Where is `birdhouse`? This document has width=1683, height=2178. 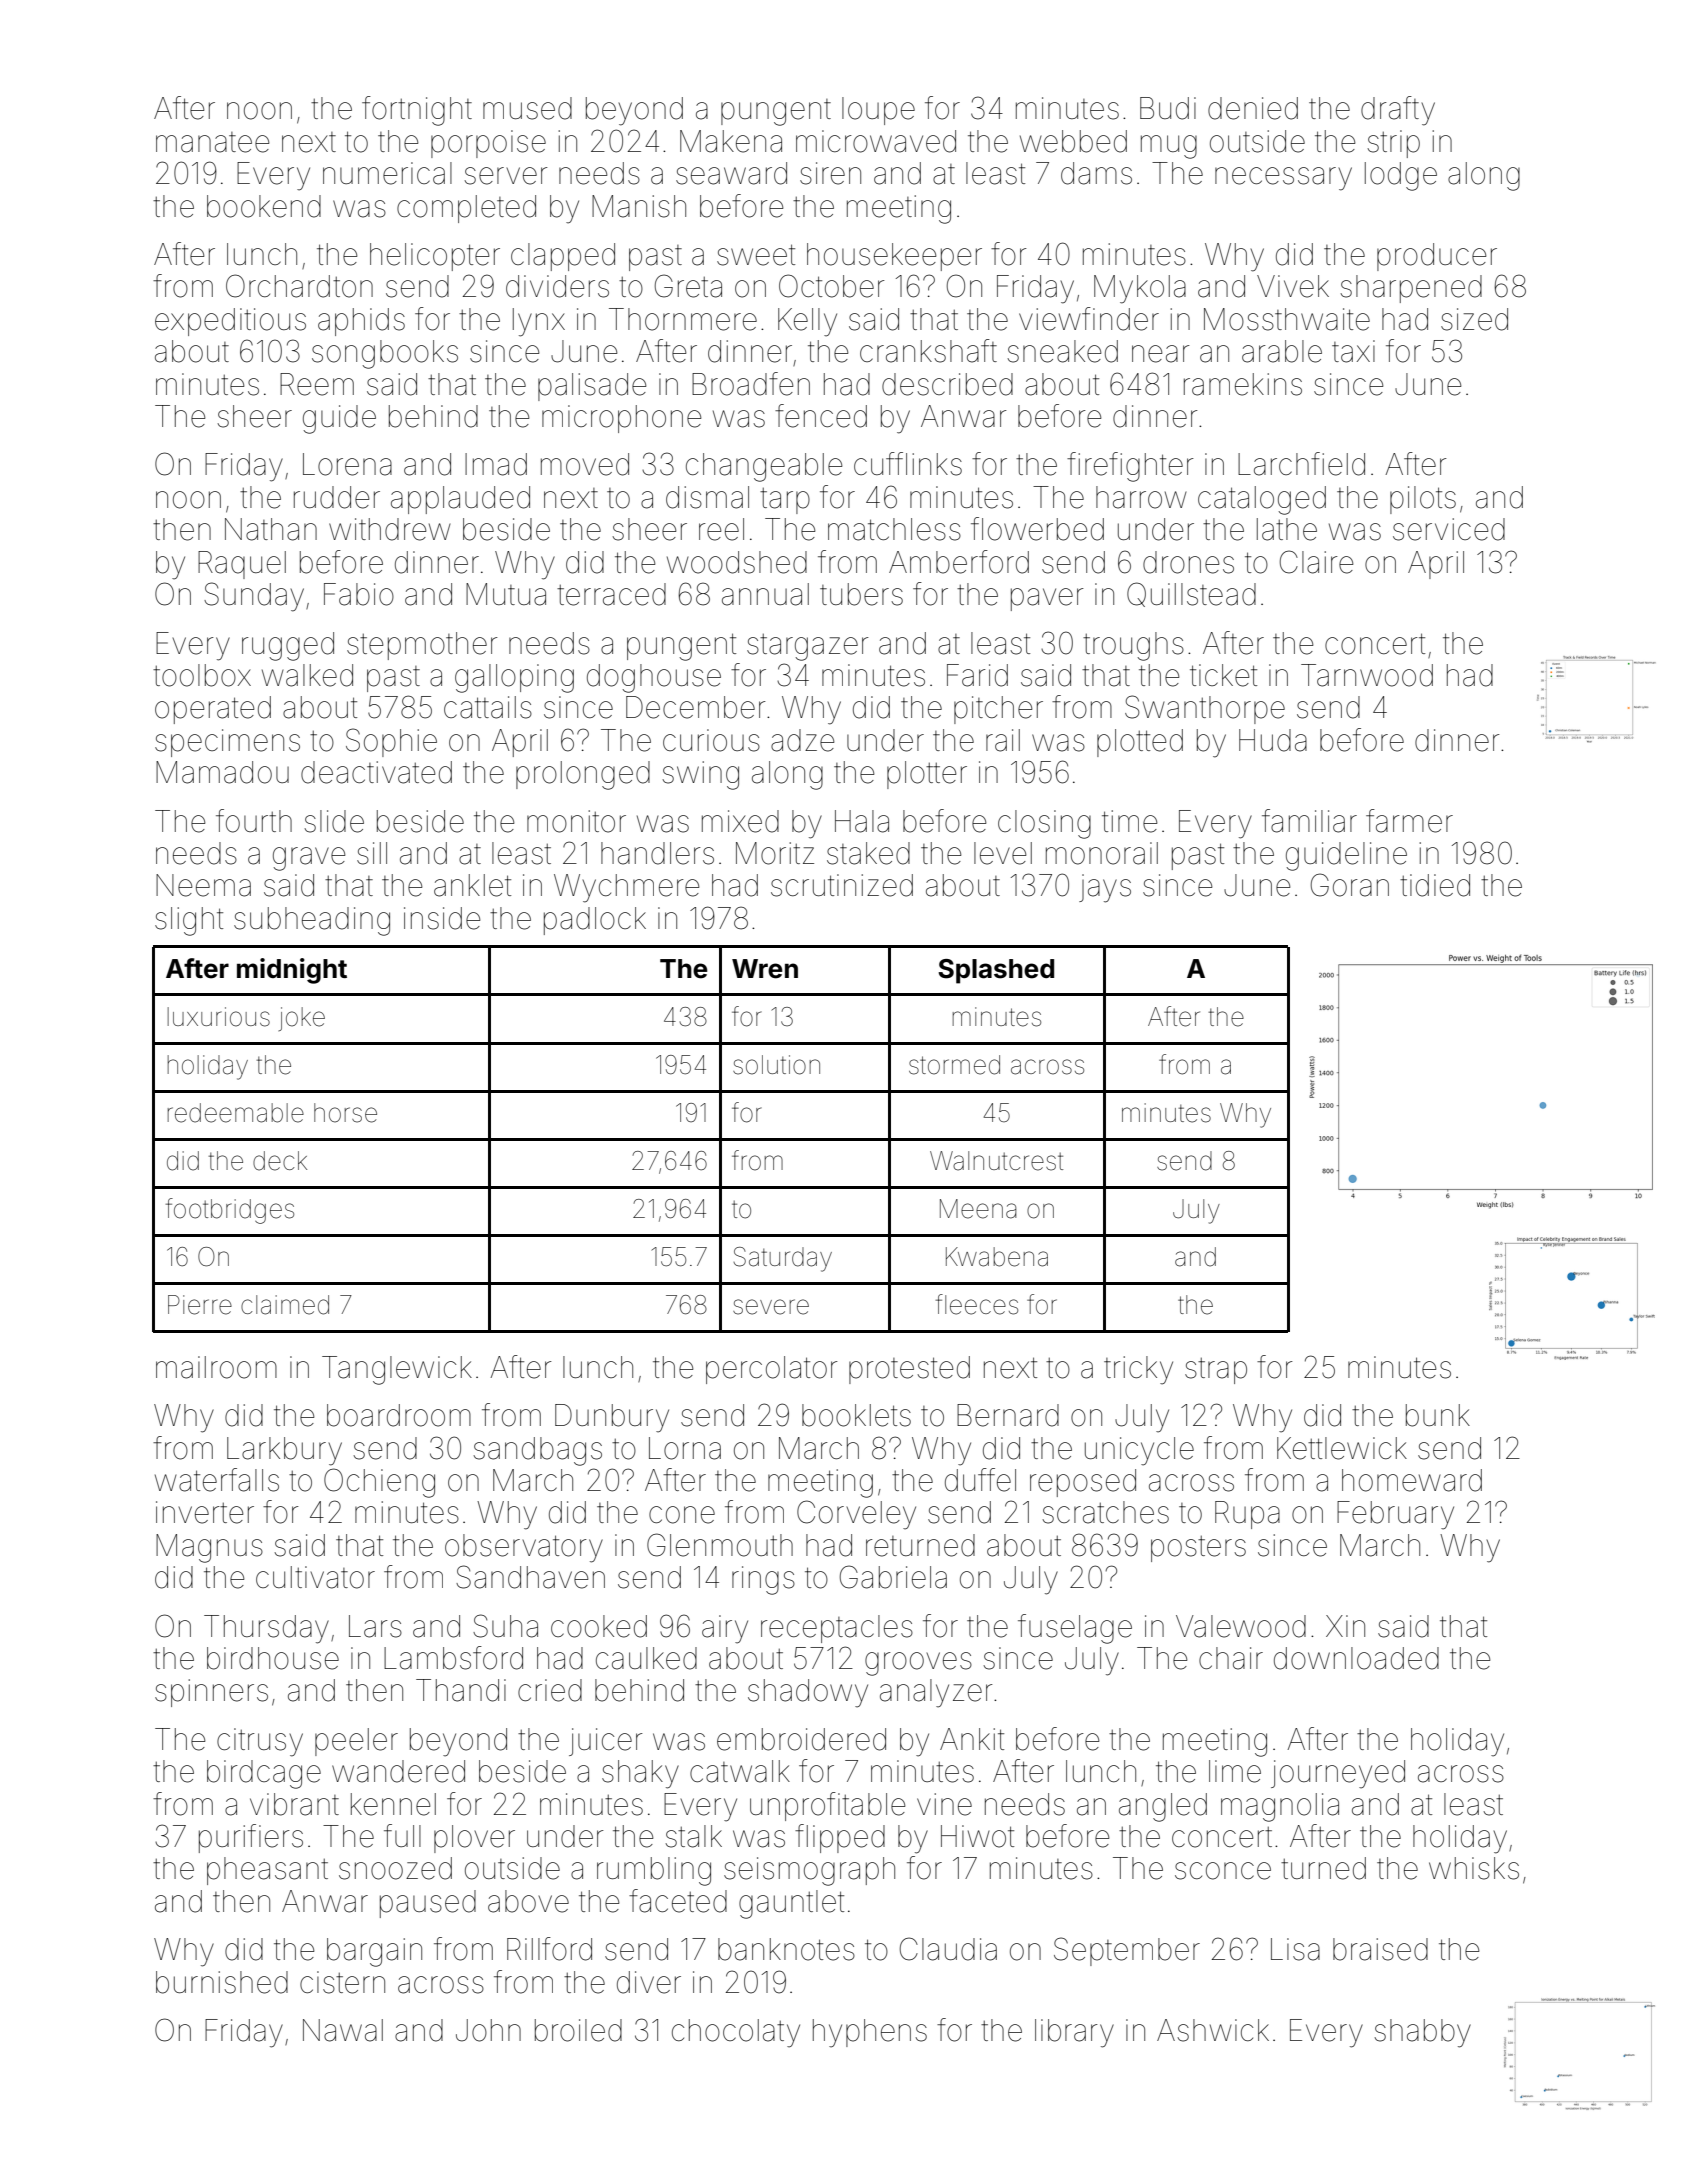
birdhouse is located at coordinates (273, 1658).
